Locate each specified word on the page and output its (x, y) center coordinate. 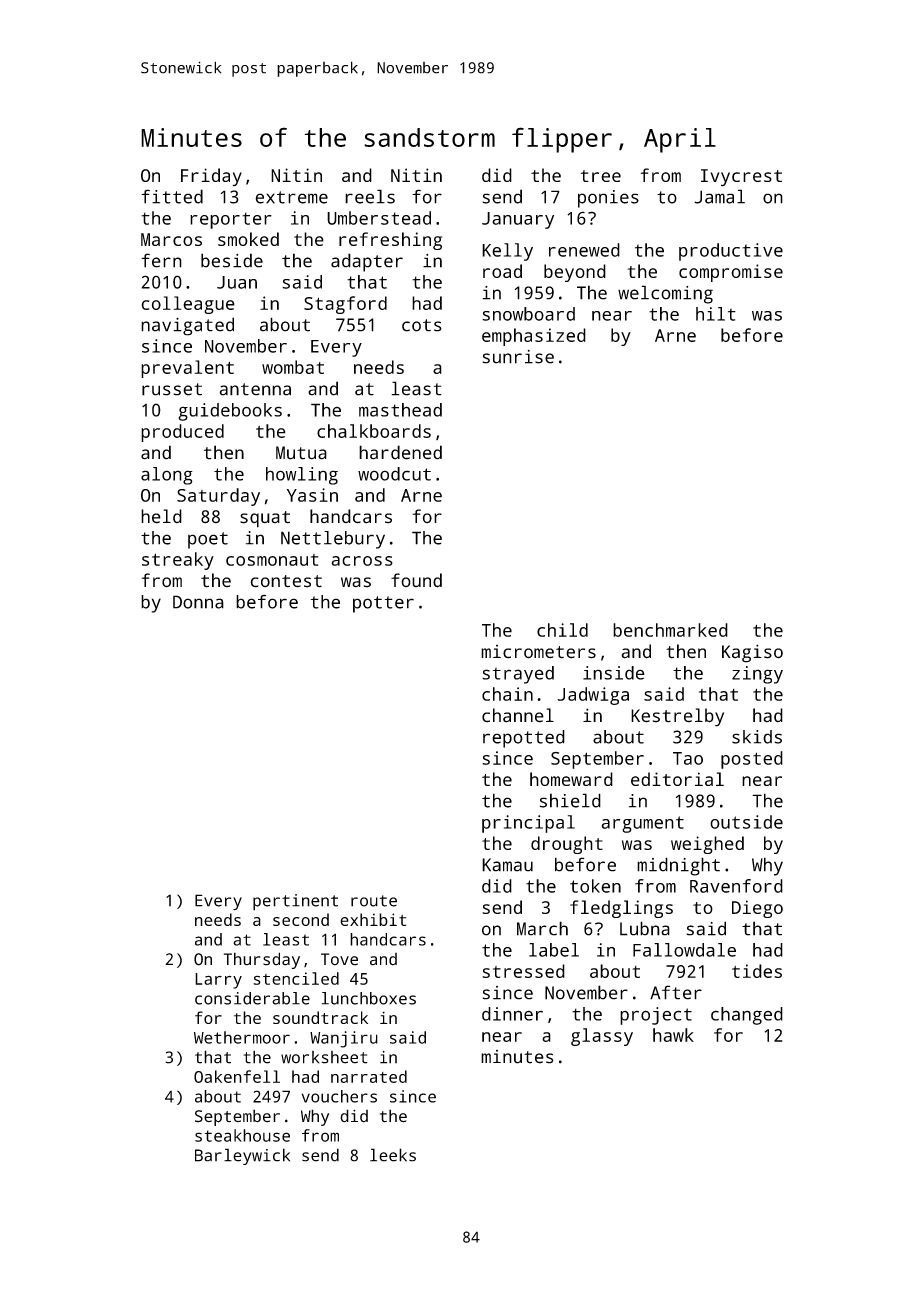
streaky (178, 561)
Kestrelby (677, 717)
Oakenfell (237, 1076)
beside (232, 260)
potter (383, 604)
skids (757, 737)
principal (528, 824)
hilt (716, 314)
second (301, 919)
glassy (602, 1037)
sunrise (518, 357)
